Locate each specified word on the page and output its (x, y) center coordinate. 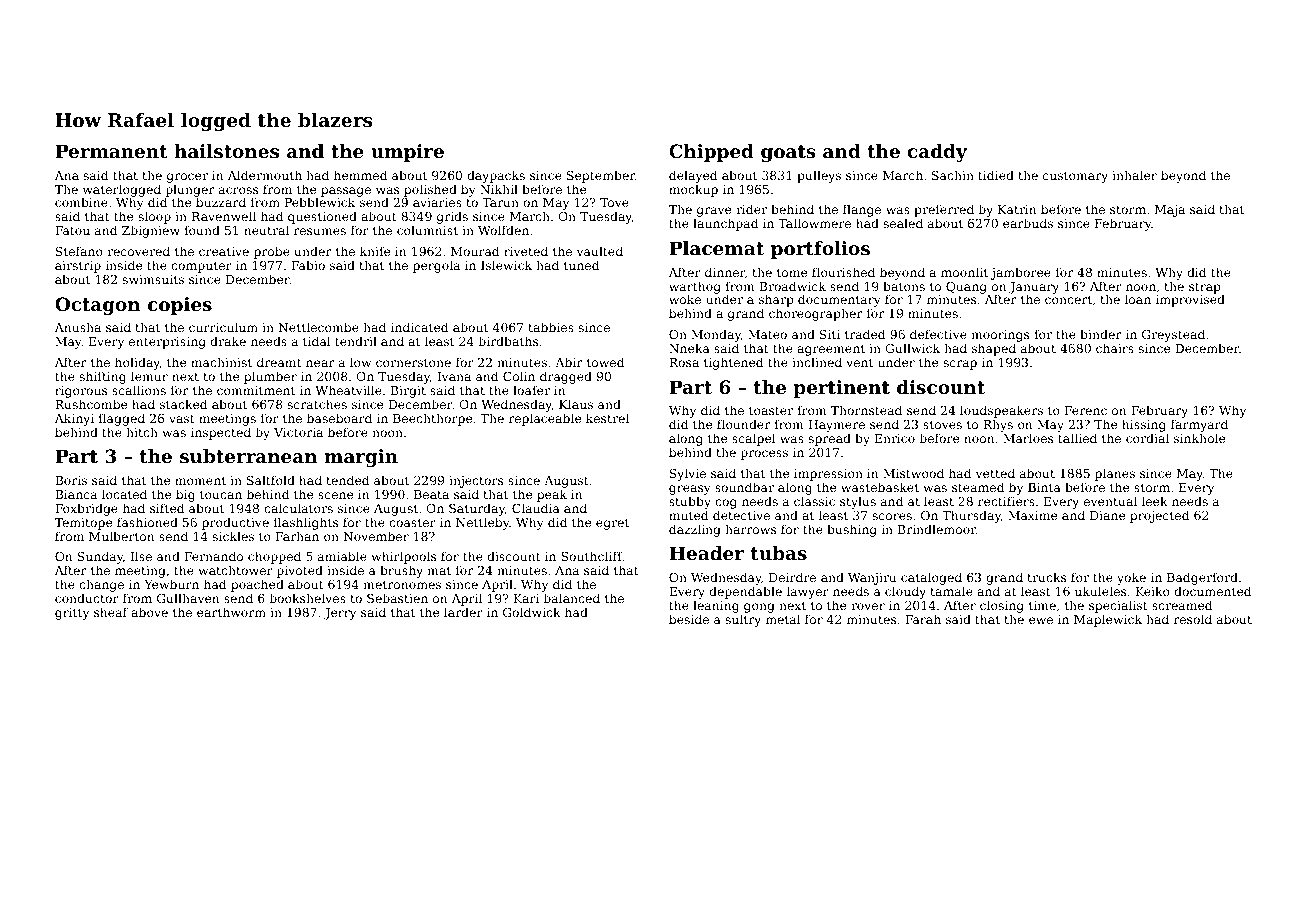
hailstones (226, 151)
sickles (233, 536)
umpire (407, 153)
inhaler (1134, 175)
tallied (1077, 438)
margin (361, 458)
